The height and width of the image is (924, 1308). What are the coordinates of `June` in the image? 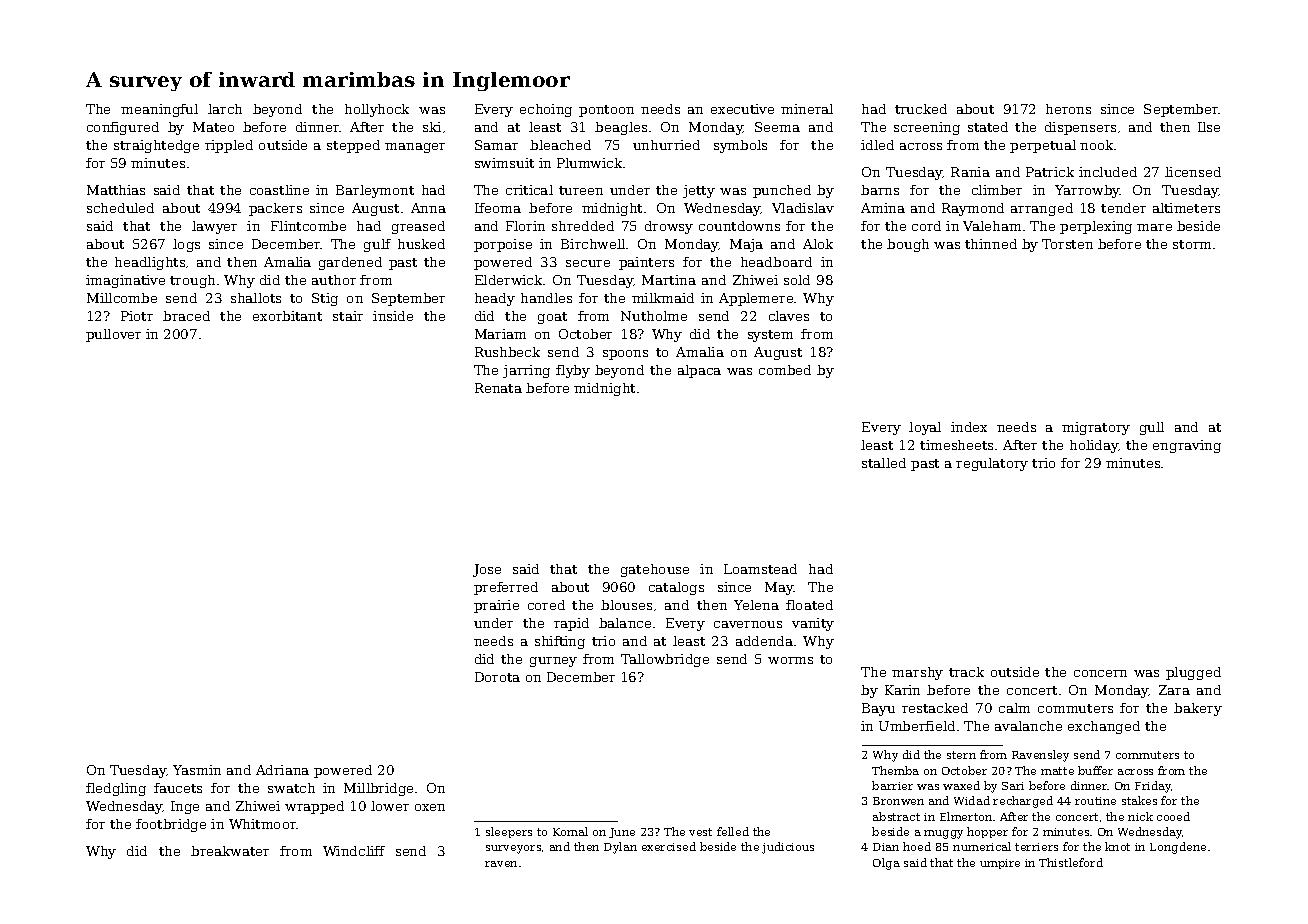 It's located at (622, 833).
